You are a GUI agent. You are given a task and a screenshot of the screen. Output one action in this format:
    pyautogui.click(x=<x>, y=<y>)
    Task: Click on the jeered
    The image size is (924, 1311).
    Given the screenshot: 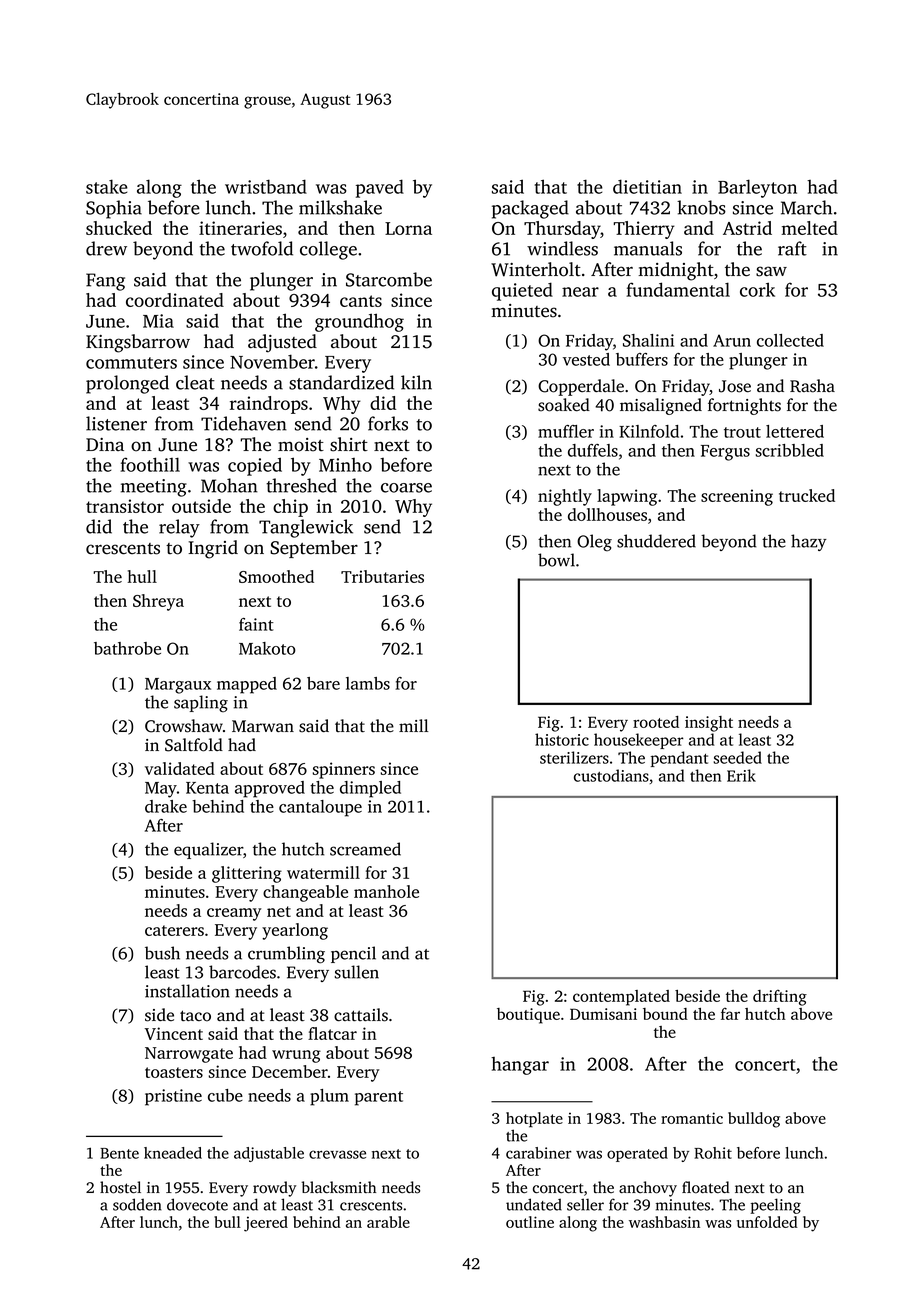 What is the action you would take?
    pyautogui.click(x=266, y=1224)
